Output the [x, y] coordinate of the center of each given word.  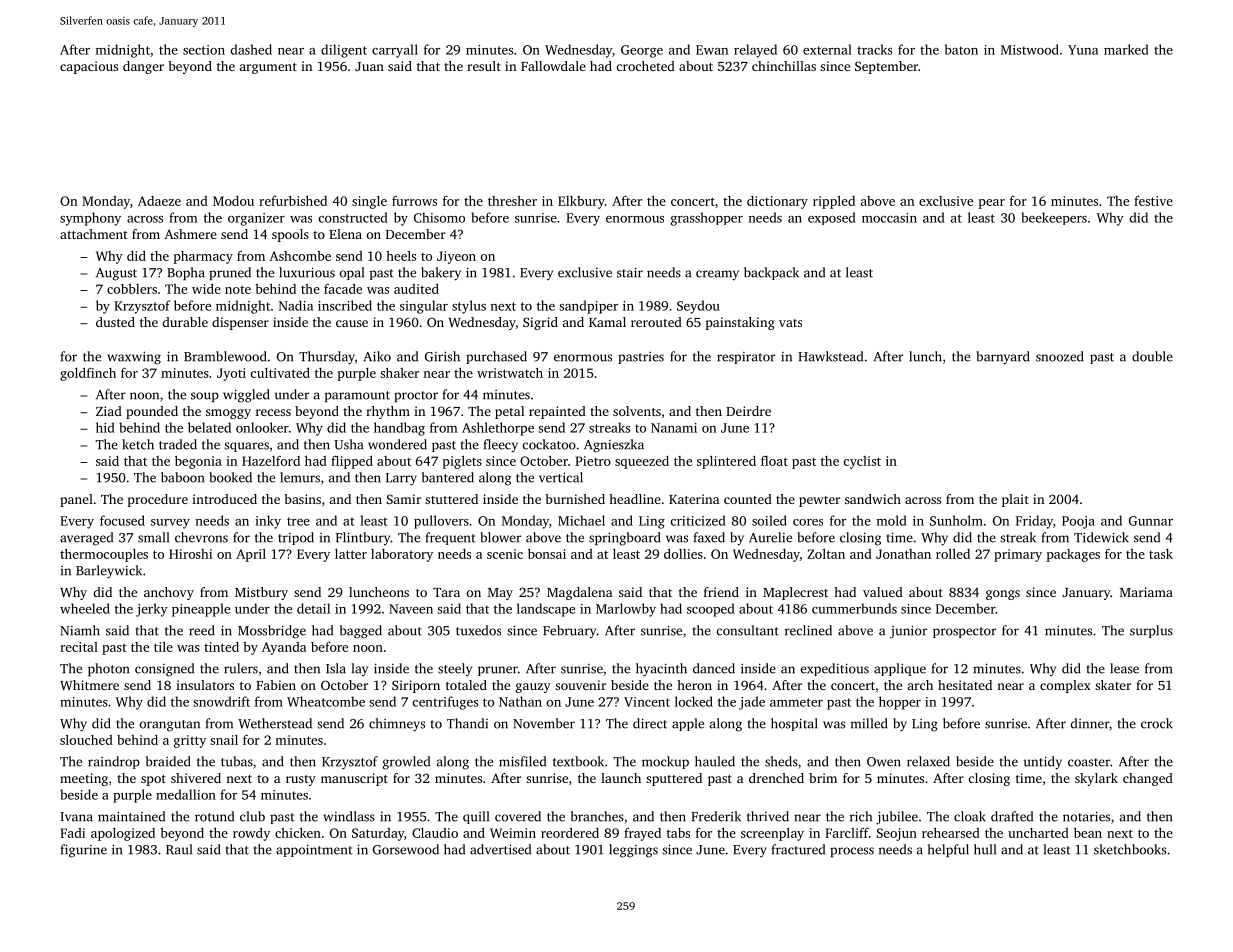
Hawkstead [830, 356]
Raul [179, 849]
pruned [230, 273]
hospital [794, 724]
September [886, 67]
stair [630, 272]
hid [105, 427]
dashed [251, 49]
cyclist [862, 462]
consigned [164, 670]
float [774, 461]
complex [1065, 686]
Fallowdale [553, 66]
